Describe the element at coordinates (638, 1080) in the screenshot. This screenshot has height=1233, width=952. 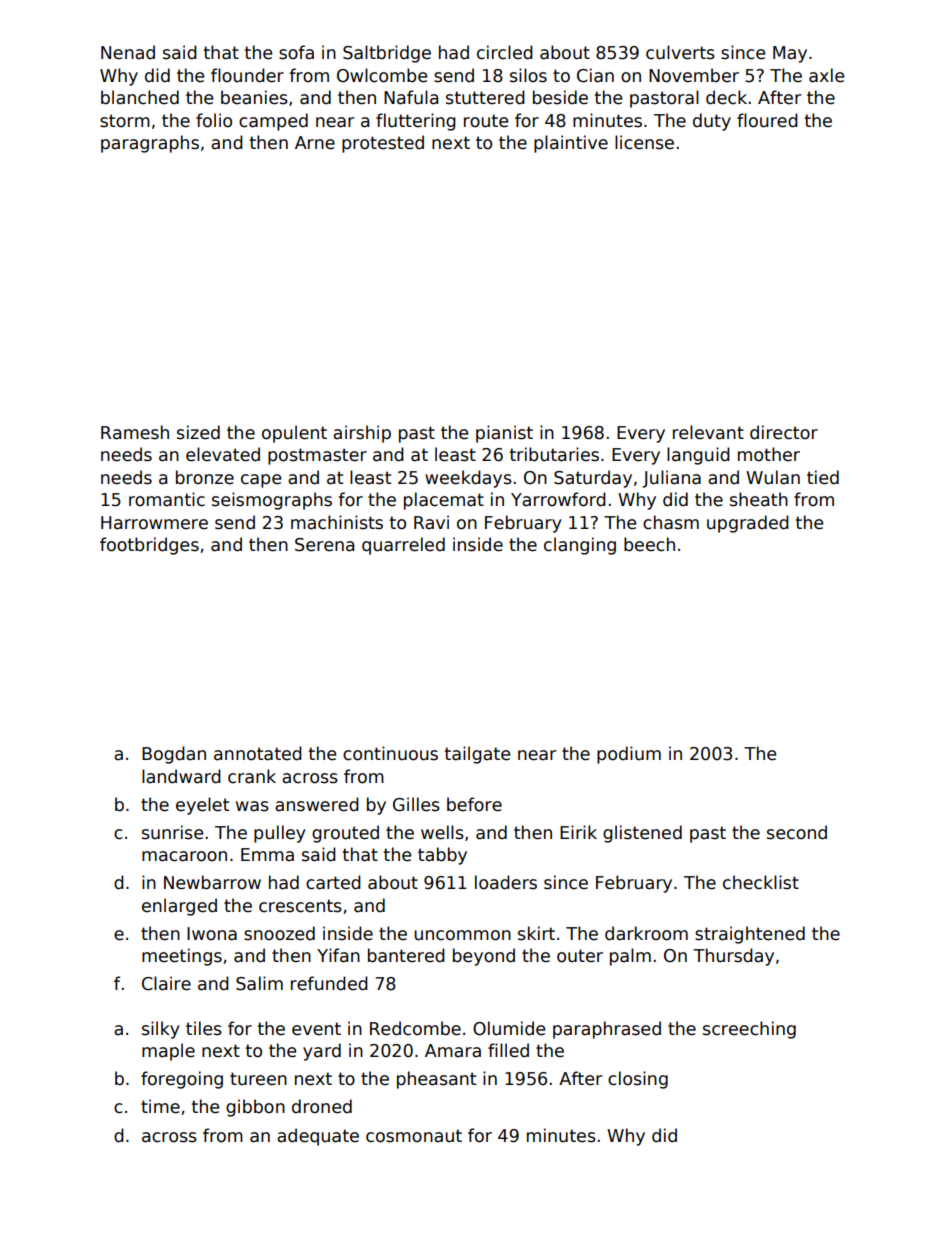
I see `closing` at that location.
